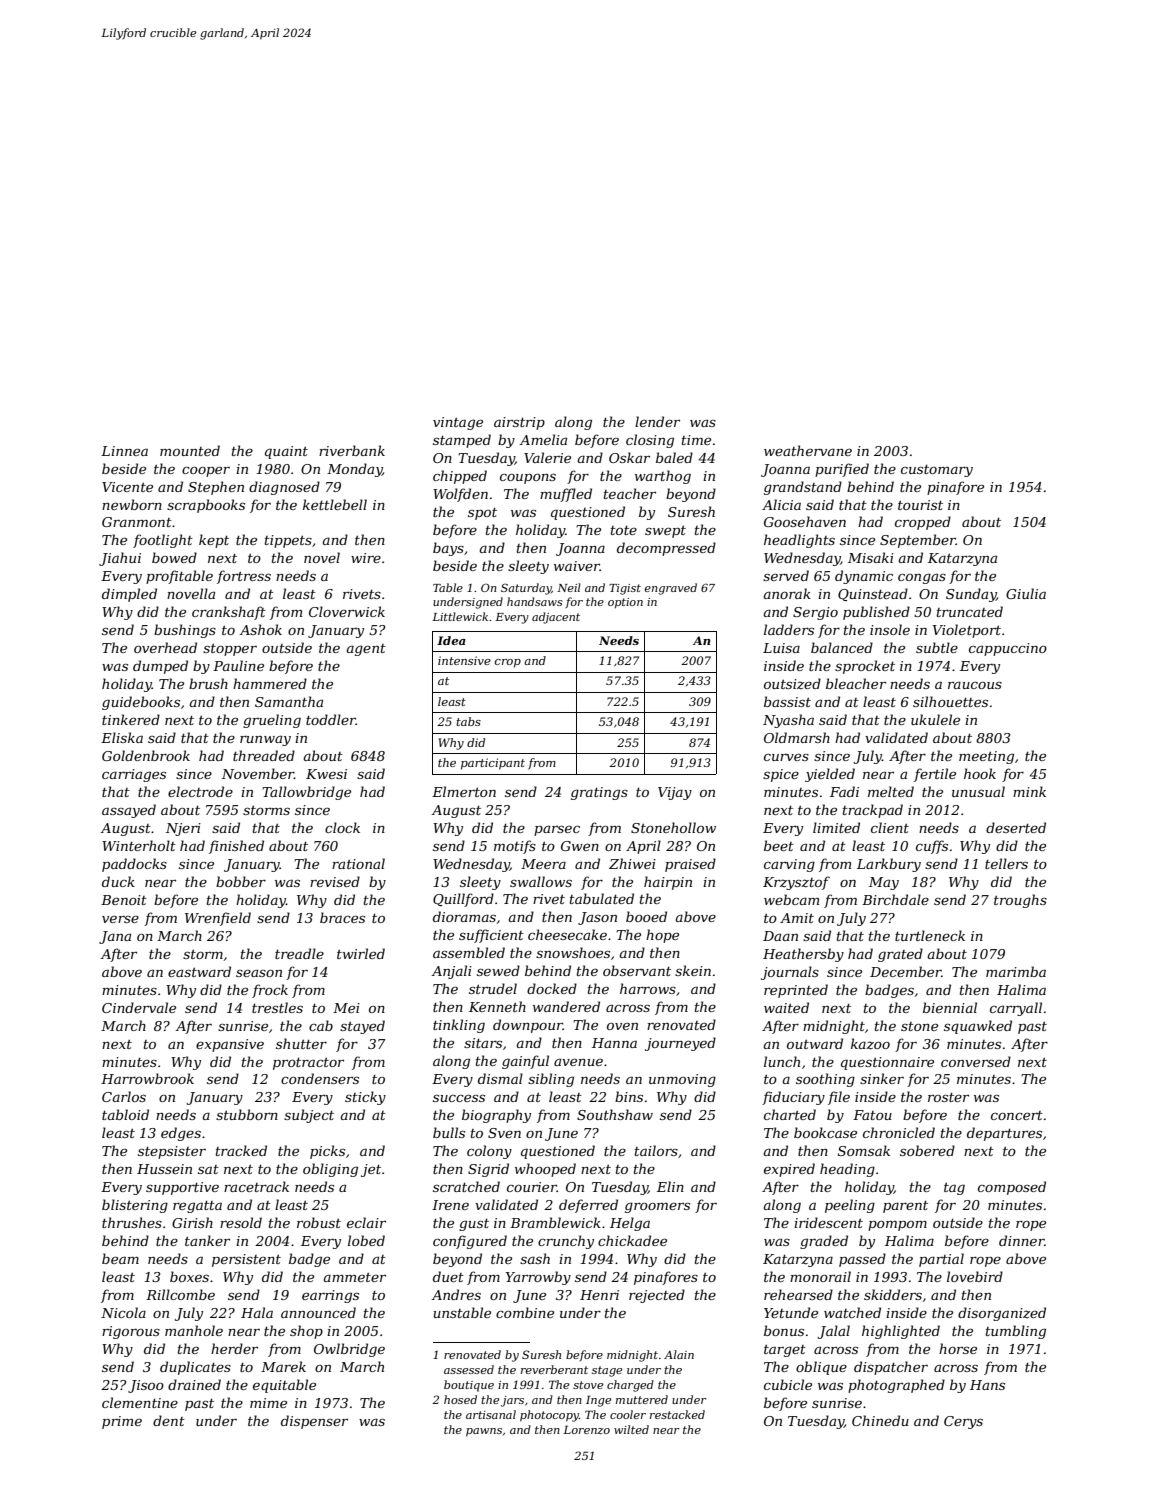  What do you see at coordinates (682, 1080) in the screenshot?
I see `unmoving` at bounding box center [682, 1080].
